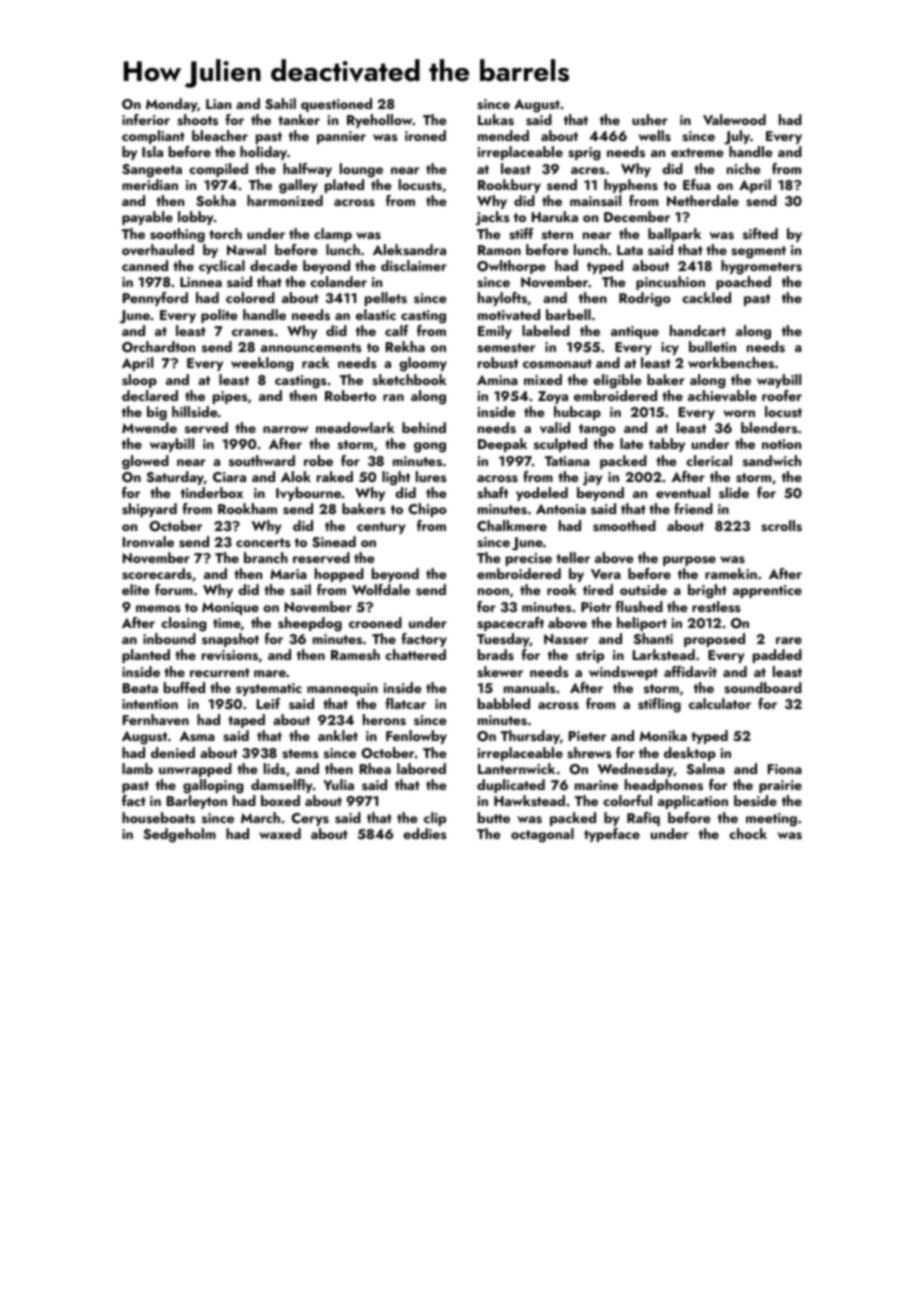 The width and height of the screenshot is (924, 1308). Describe the element at coordinates (250, 297) in the screenshot. I see `colored` at that location.
